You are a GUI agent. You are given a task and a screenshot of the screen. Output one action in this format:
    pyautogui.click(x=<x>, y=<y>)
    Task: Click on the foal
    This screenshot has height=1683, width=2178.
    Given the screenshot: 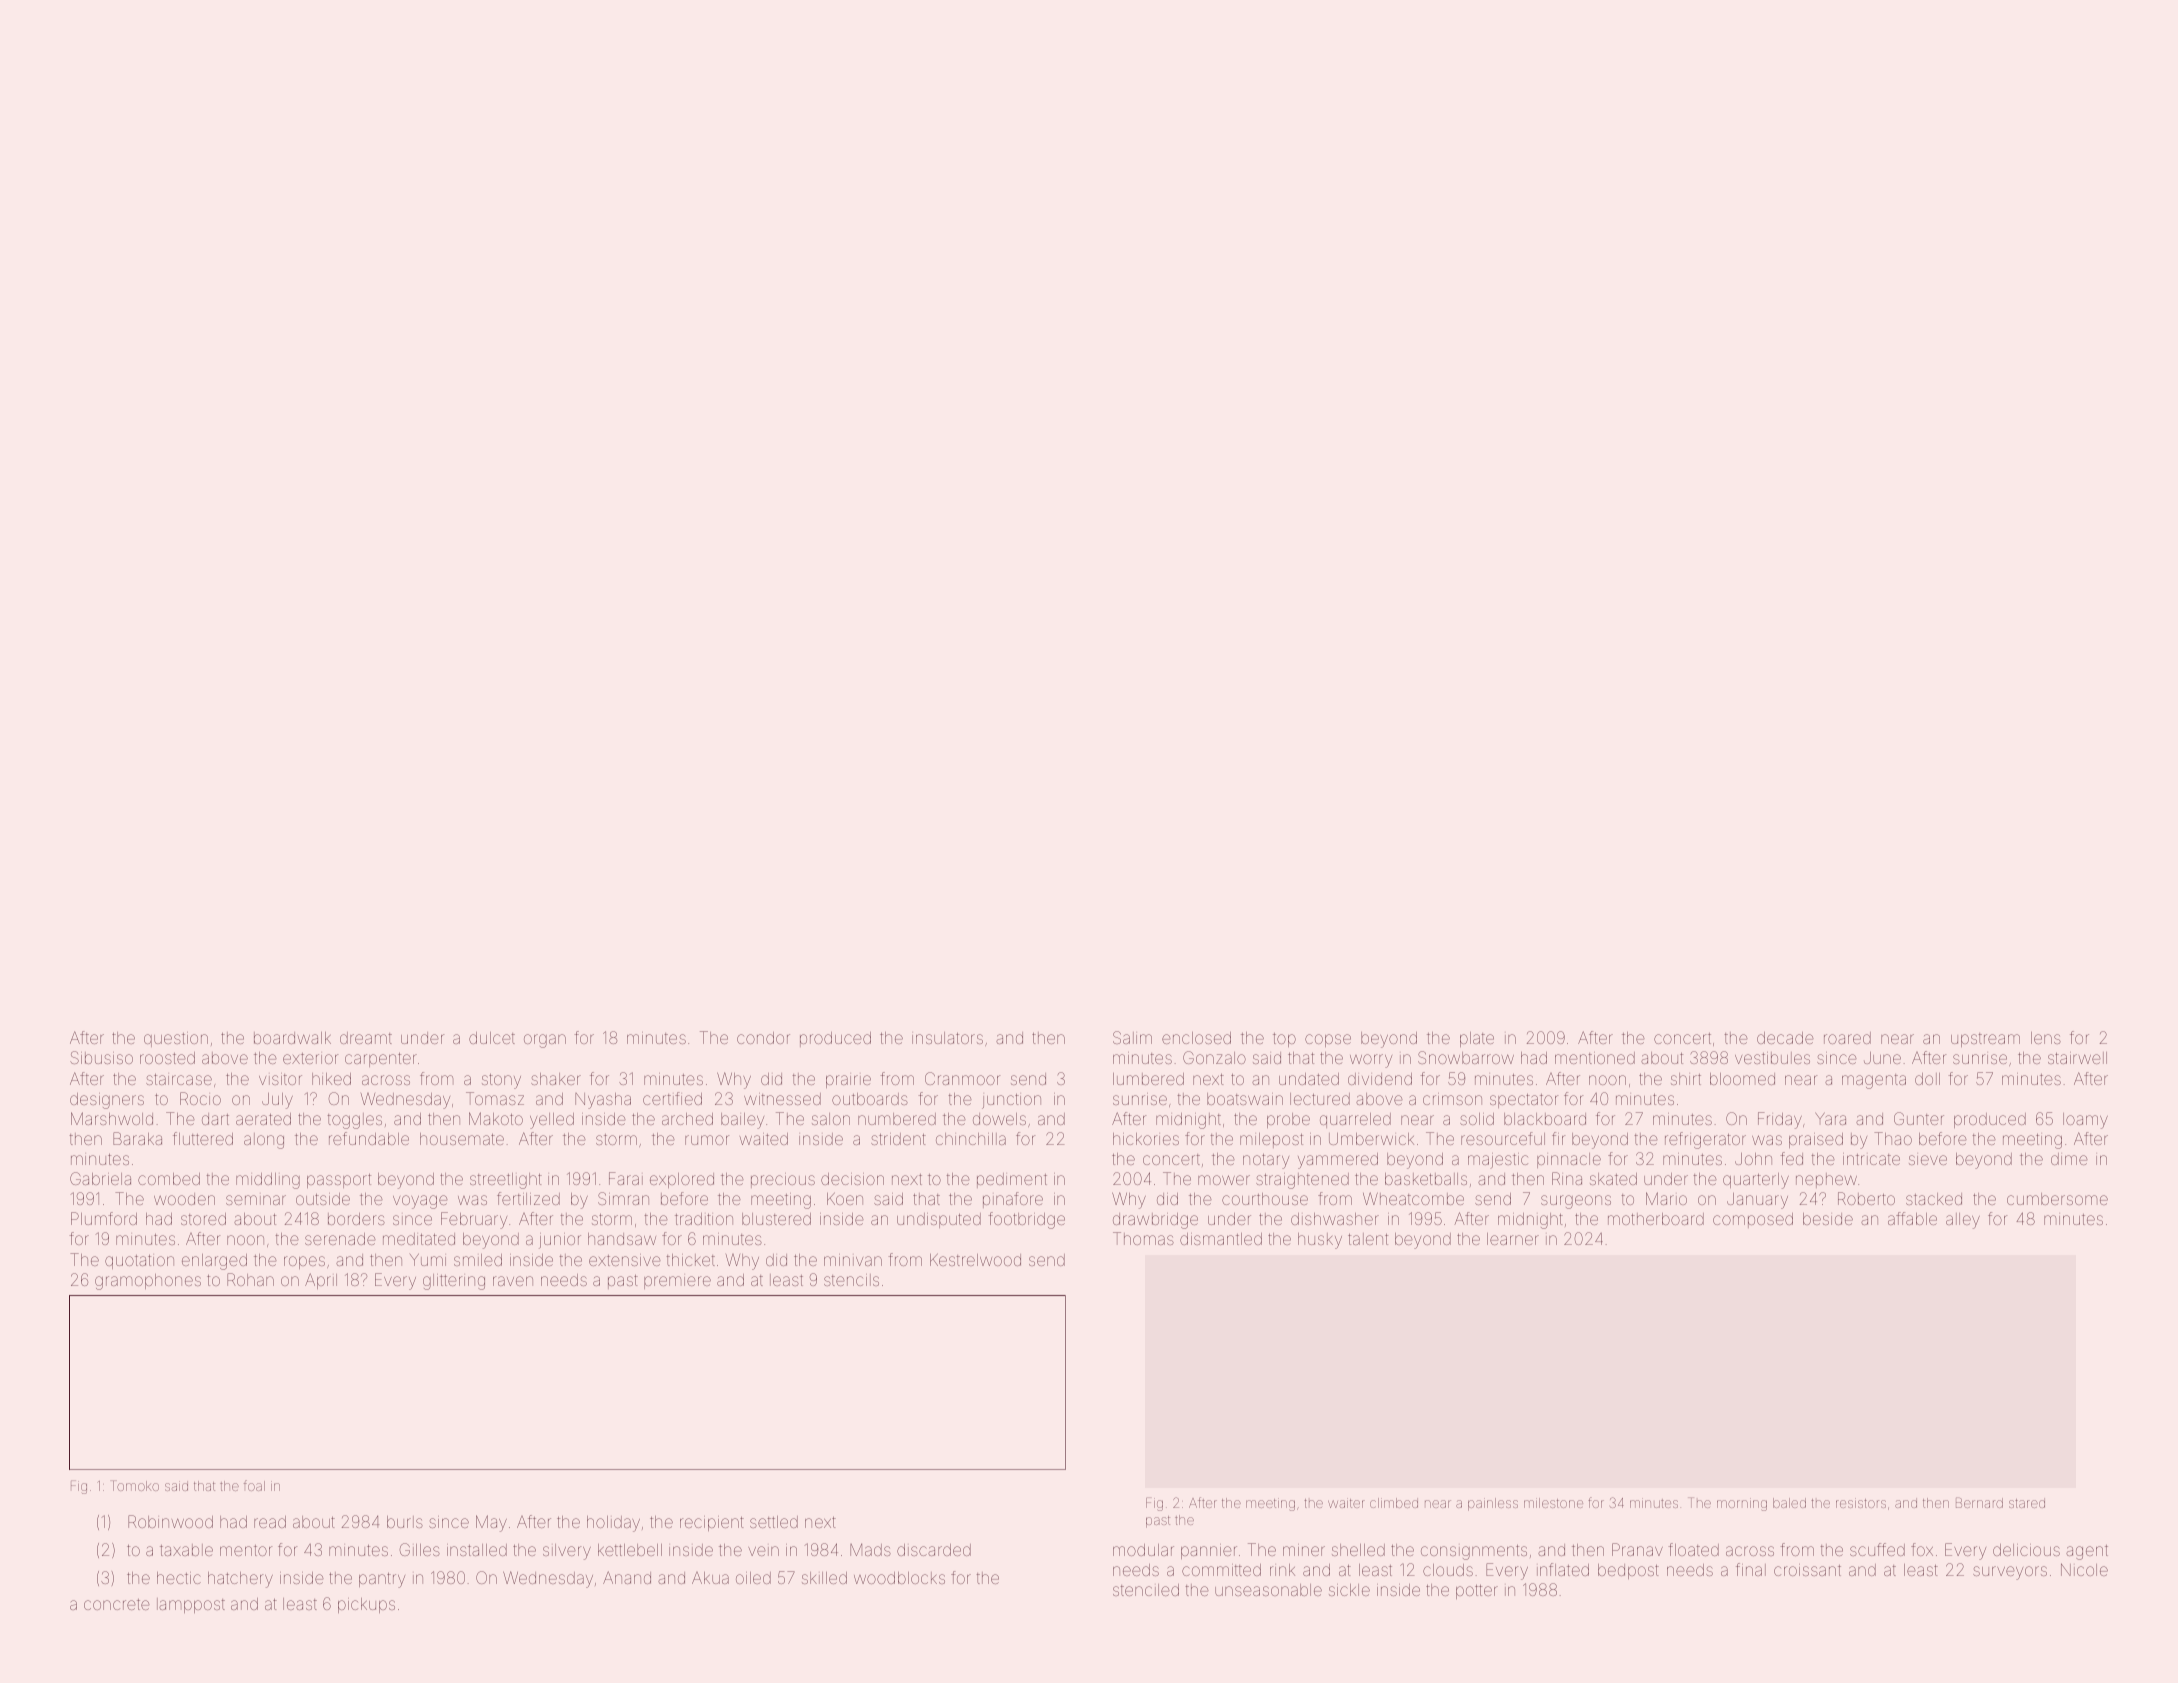 What is the action you would take?
    pyautogui.click(x=254, y=1485)
